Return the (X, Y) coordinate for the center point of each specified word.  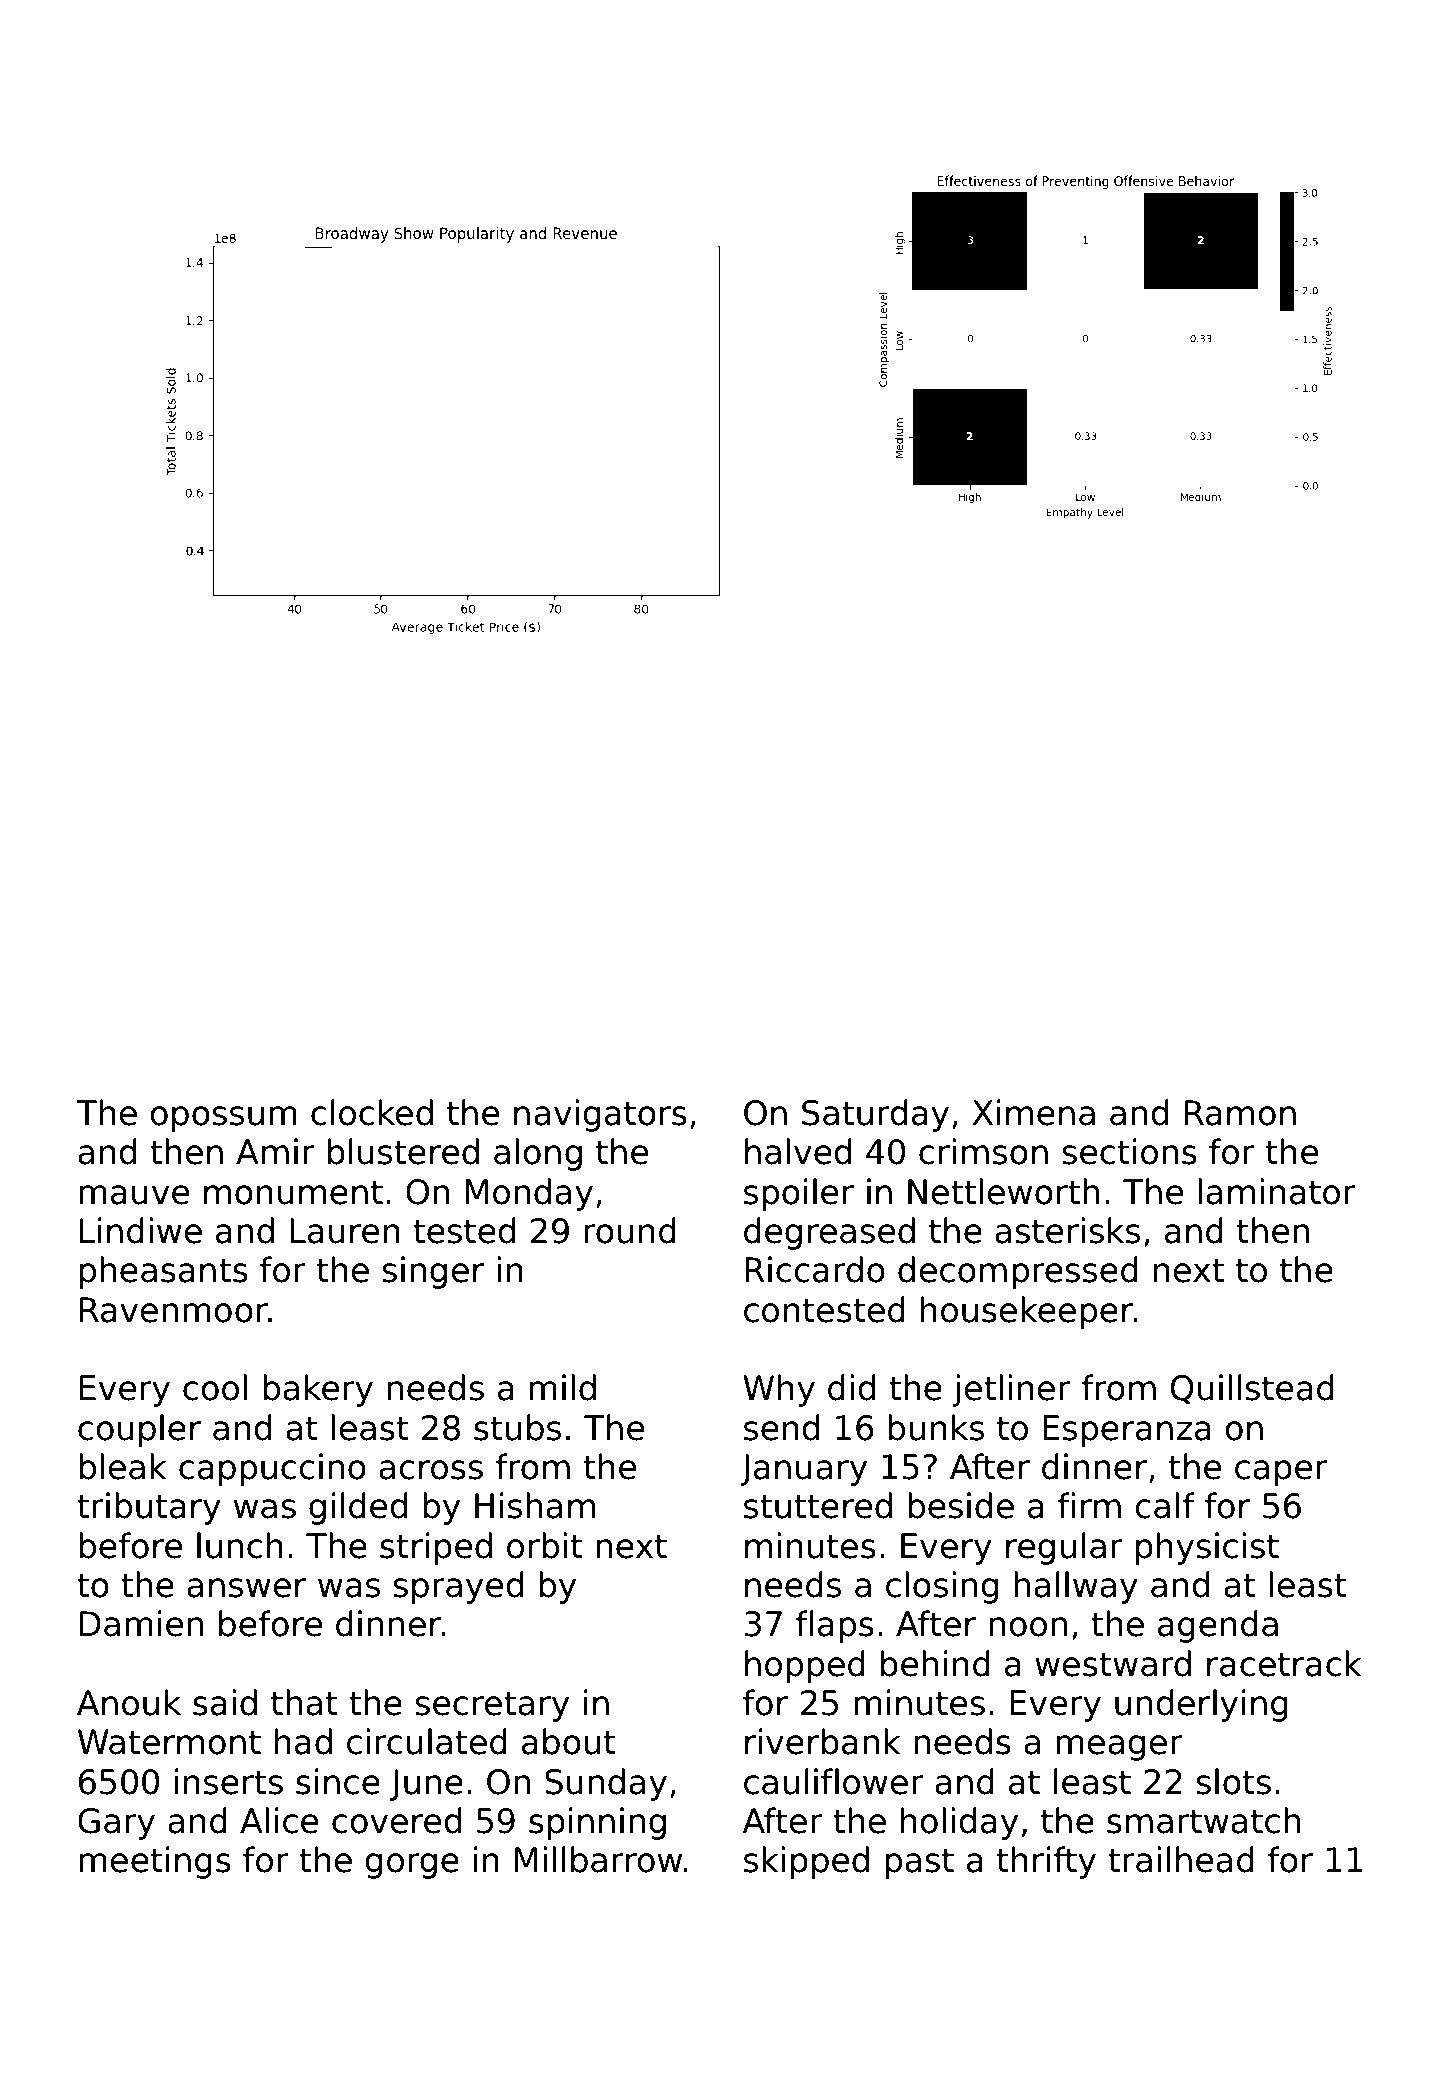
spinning (597, 1823)
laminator (1277, 1191)
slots (1233, 1781)
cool (215, 1387)
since (338, 1781)
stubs (517, 1427)
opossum (224, 1119)
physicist (1207, 1548)
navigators (600, 1115)
